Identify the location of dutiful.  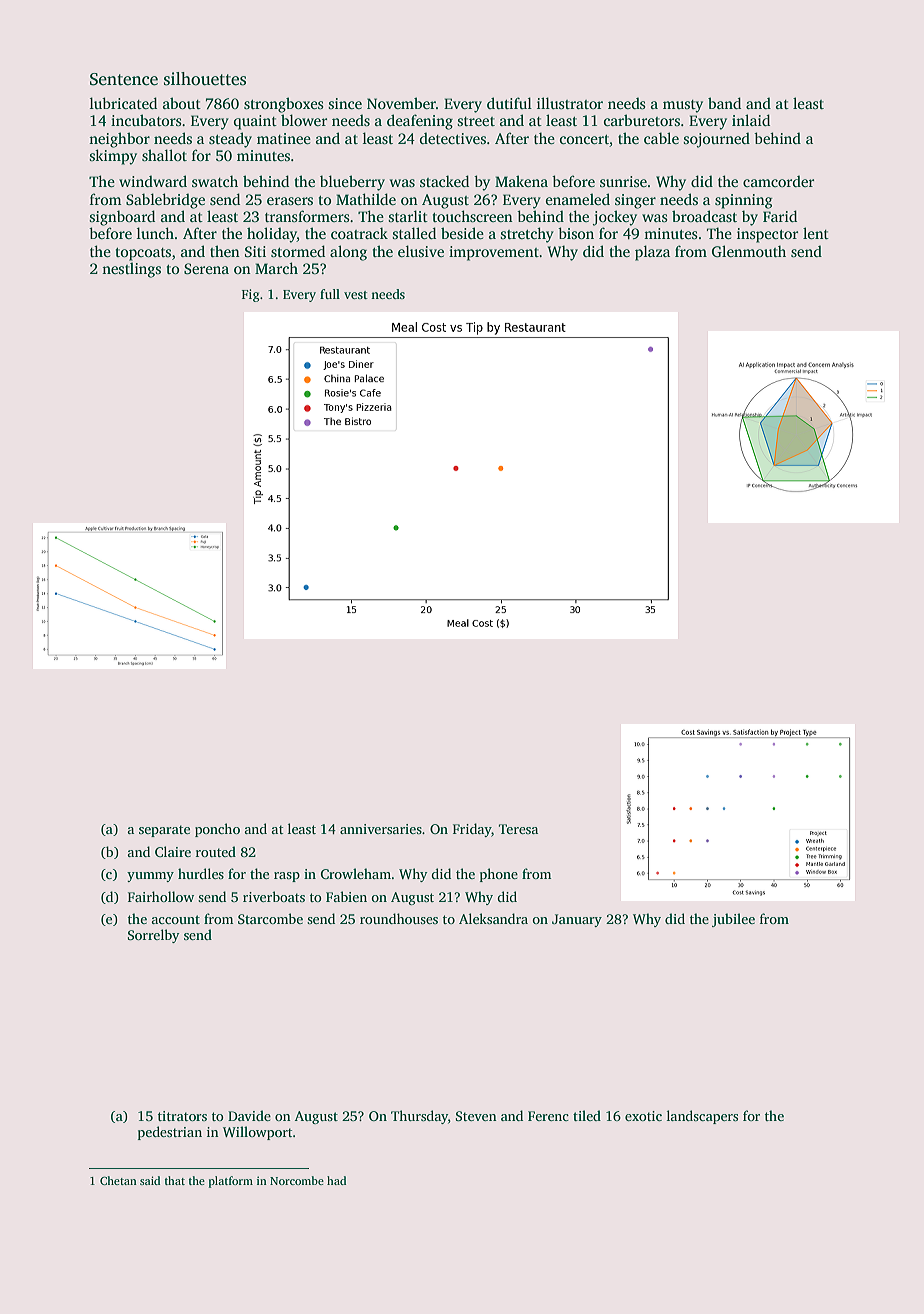
(509, 103).
